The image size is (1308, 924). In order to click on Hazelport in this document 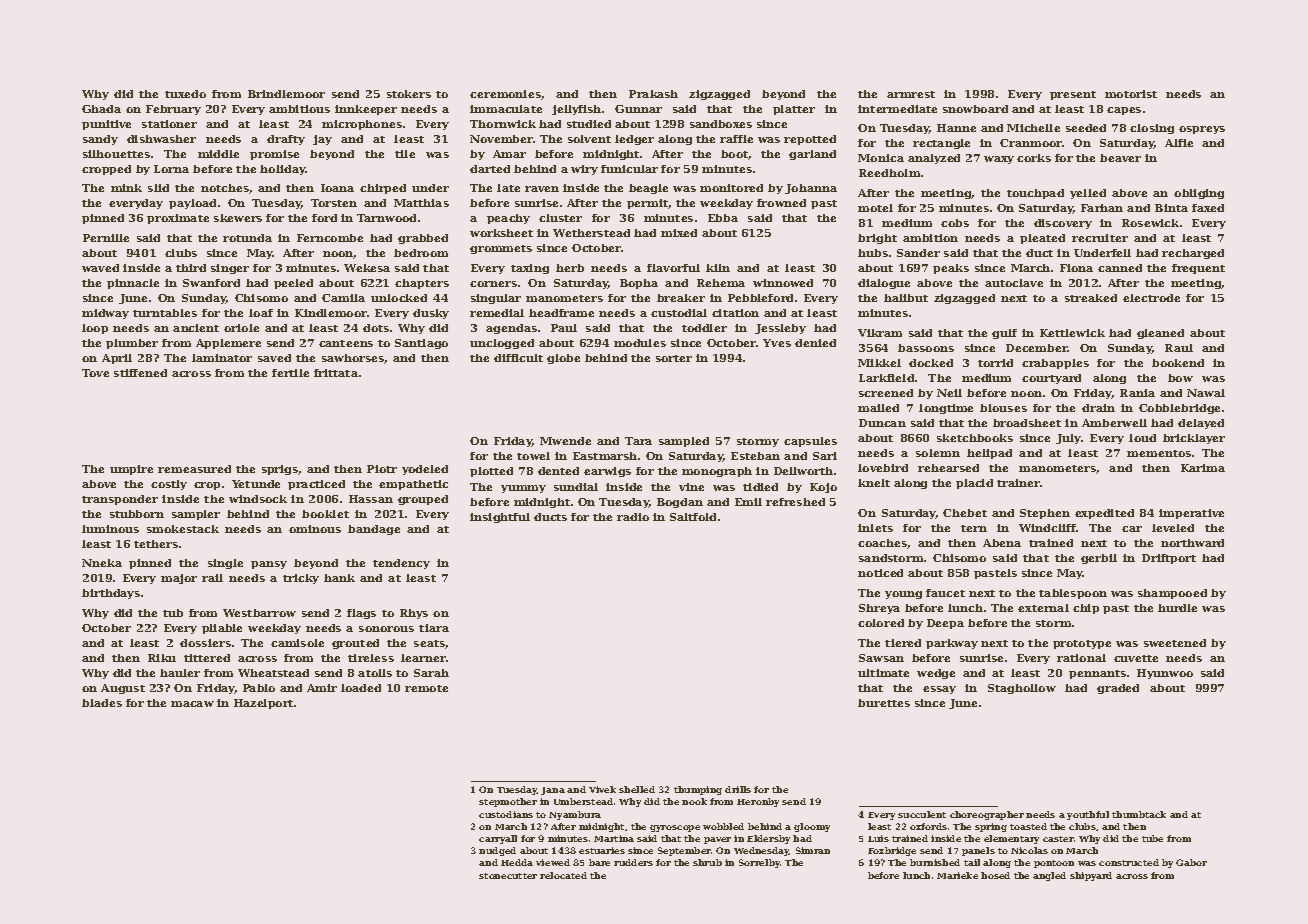, I will do `click(263, 704)`.
